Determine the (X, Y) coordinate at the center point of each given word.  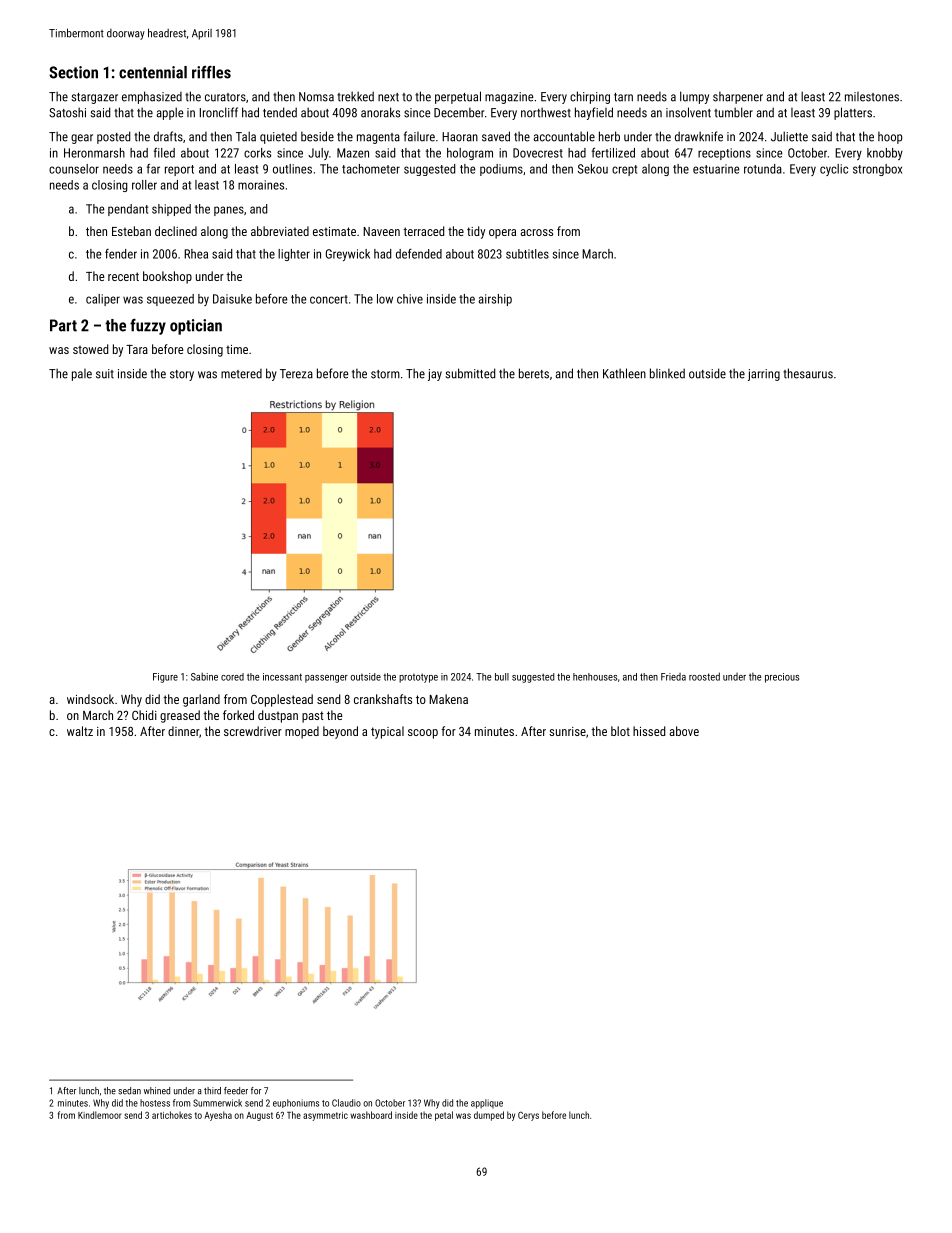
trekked (355, 96)
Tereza (296, 374)
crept (624, 170)
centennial (153, 72)
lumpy (694, 97)
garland (201, 700)
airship (495, 300)
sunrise (567, 731)
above (684, 731)
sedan (129, 1091)
